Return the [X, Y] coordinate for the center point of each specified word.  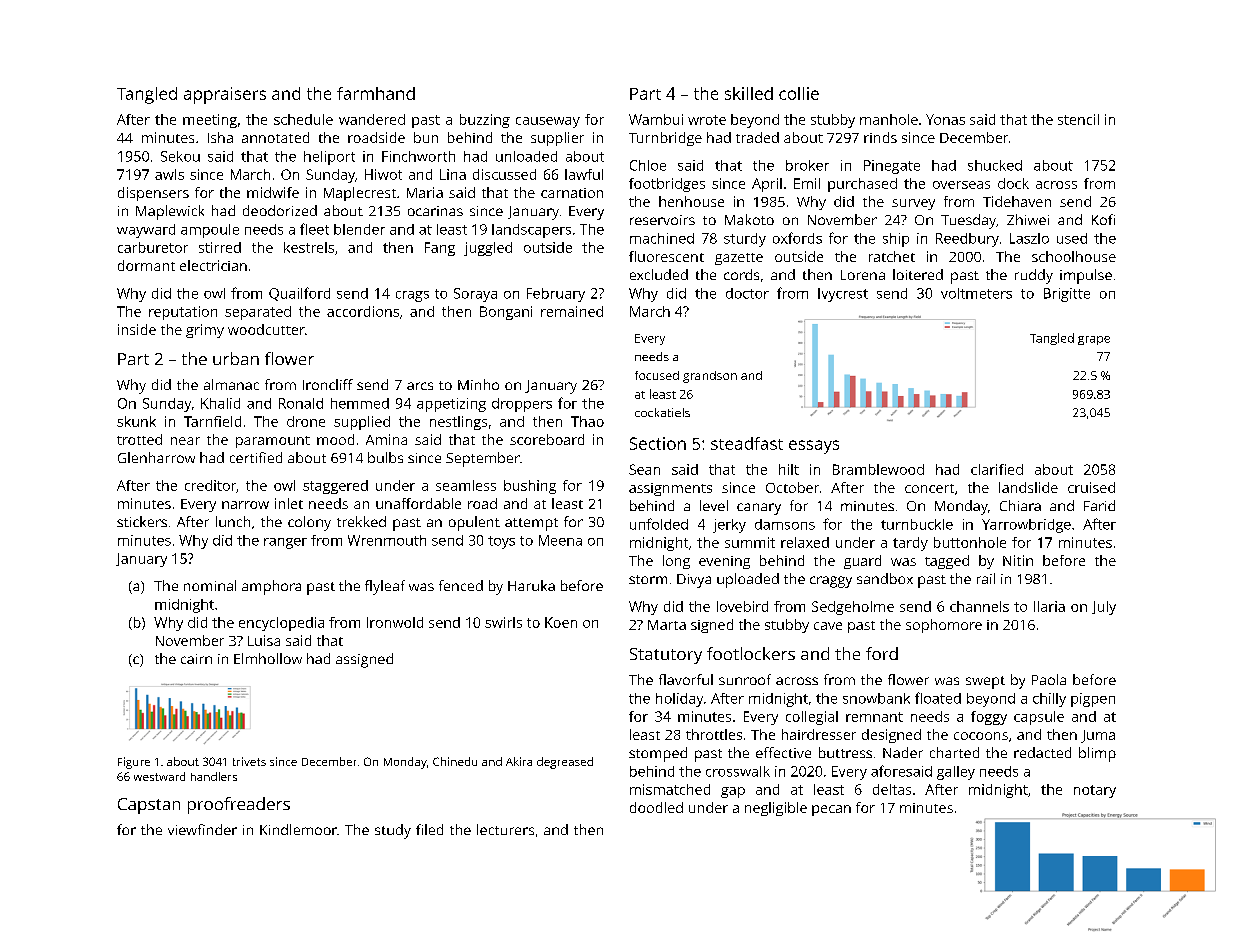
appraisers [225, 95]
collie [799, 93]
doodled [656, 807]
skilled [749, 93]
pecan [831, 810]
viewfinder [202, 829]
